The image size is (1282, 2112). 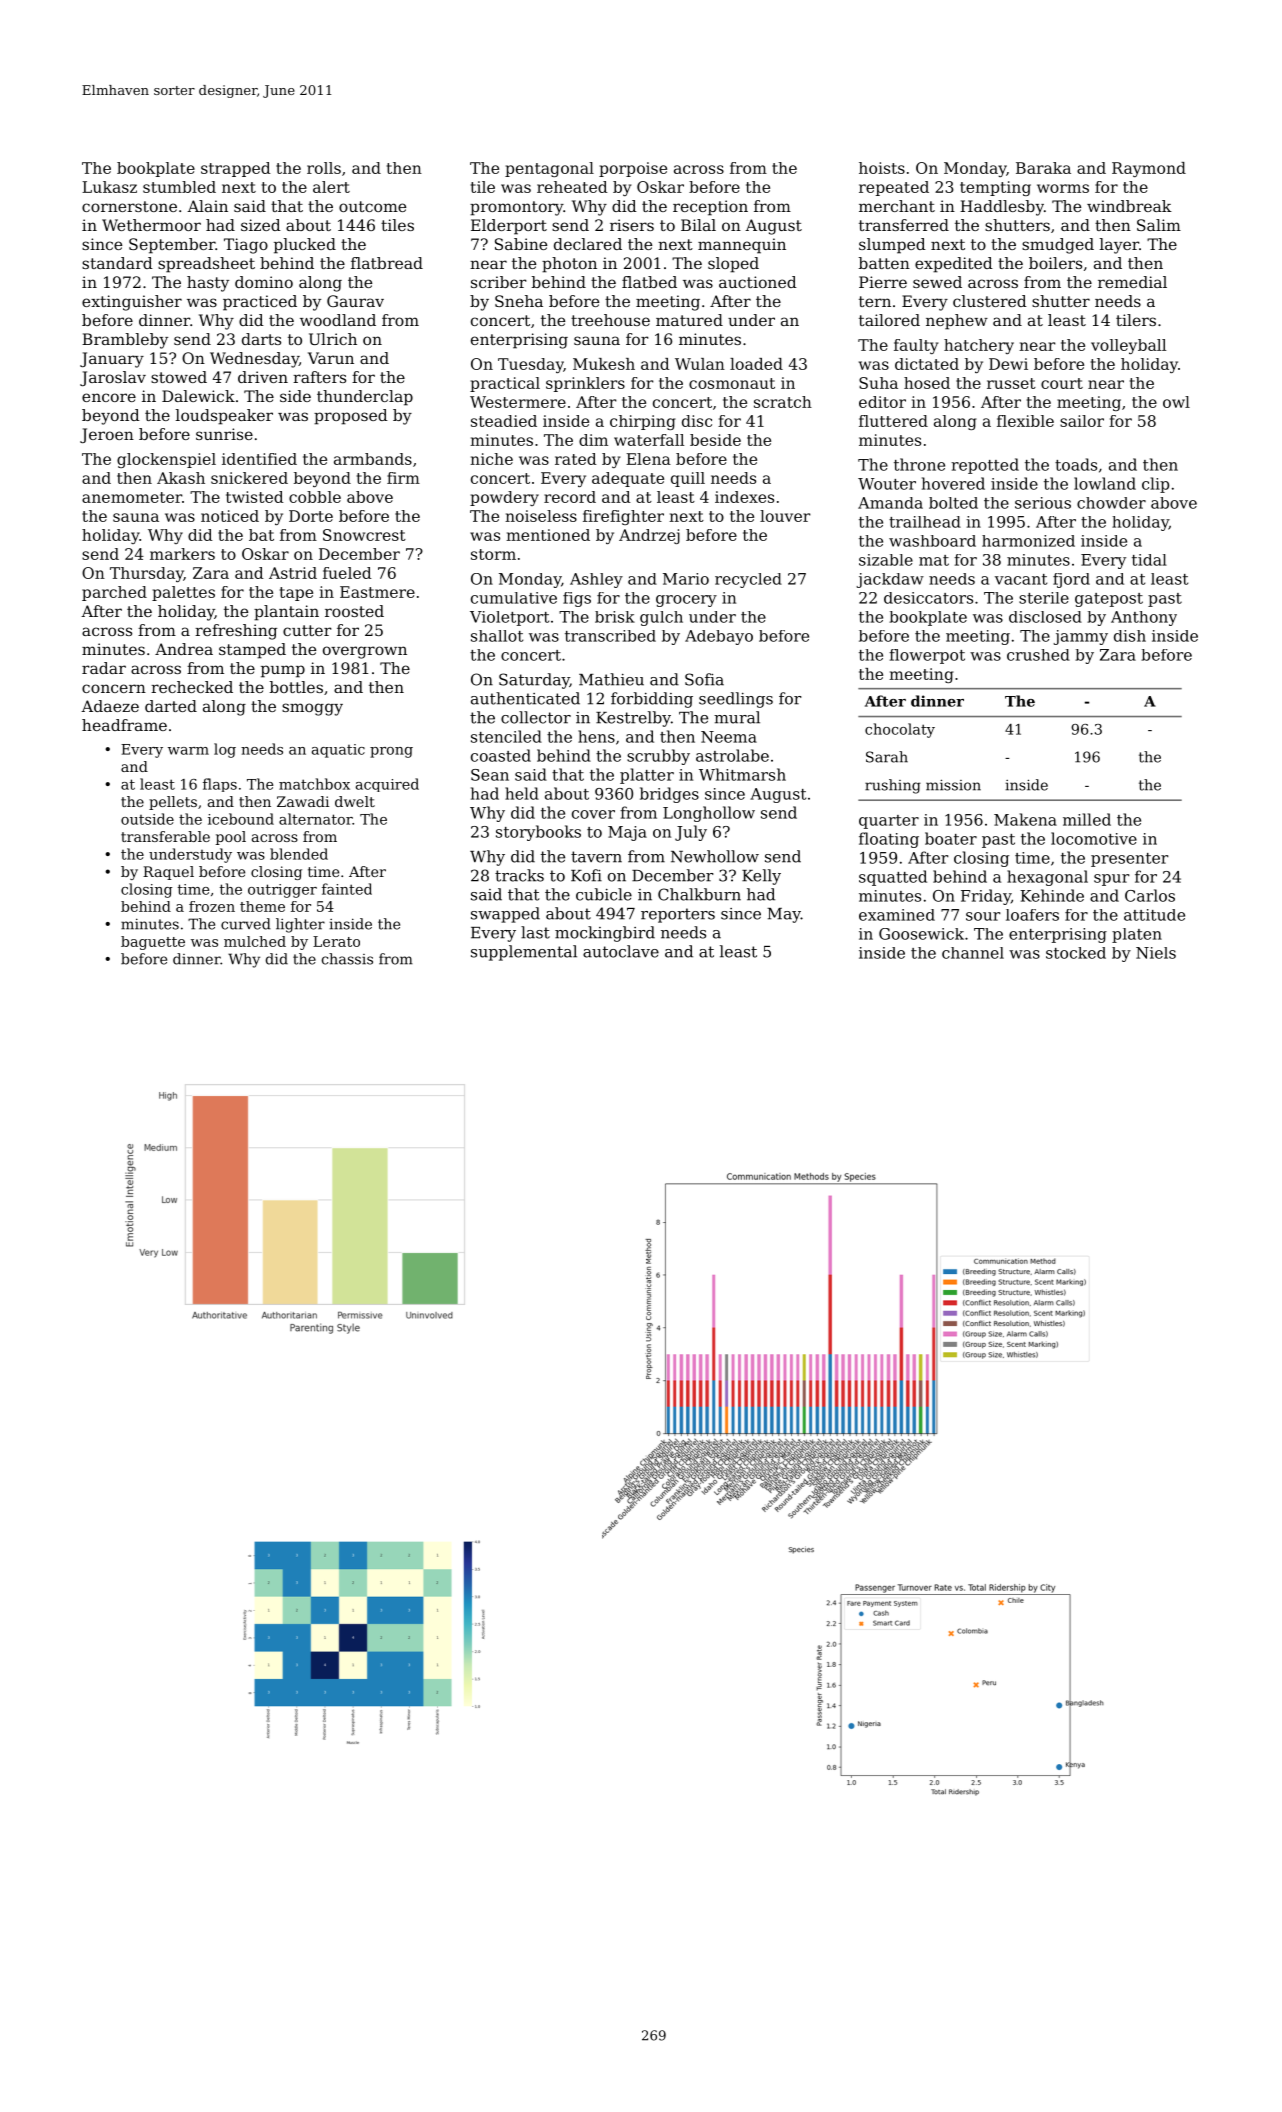 I want to click on presenter, so click(x=1130, y=860).
